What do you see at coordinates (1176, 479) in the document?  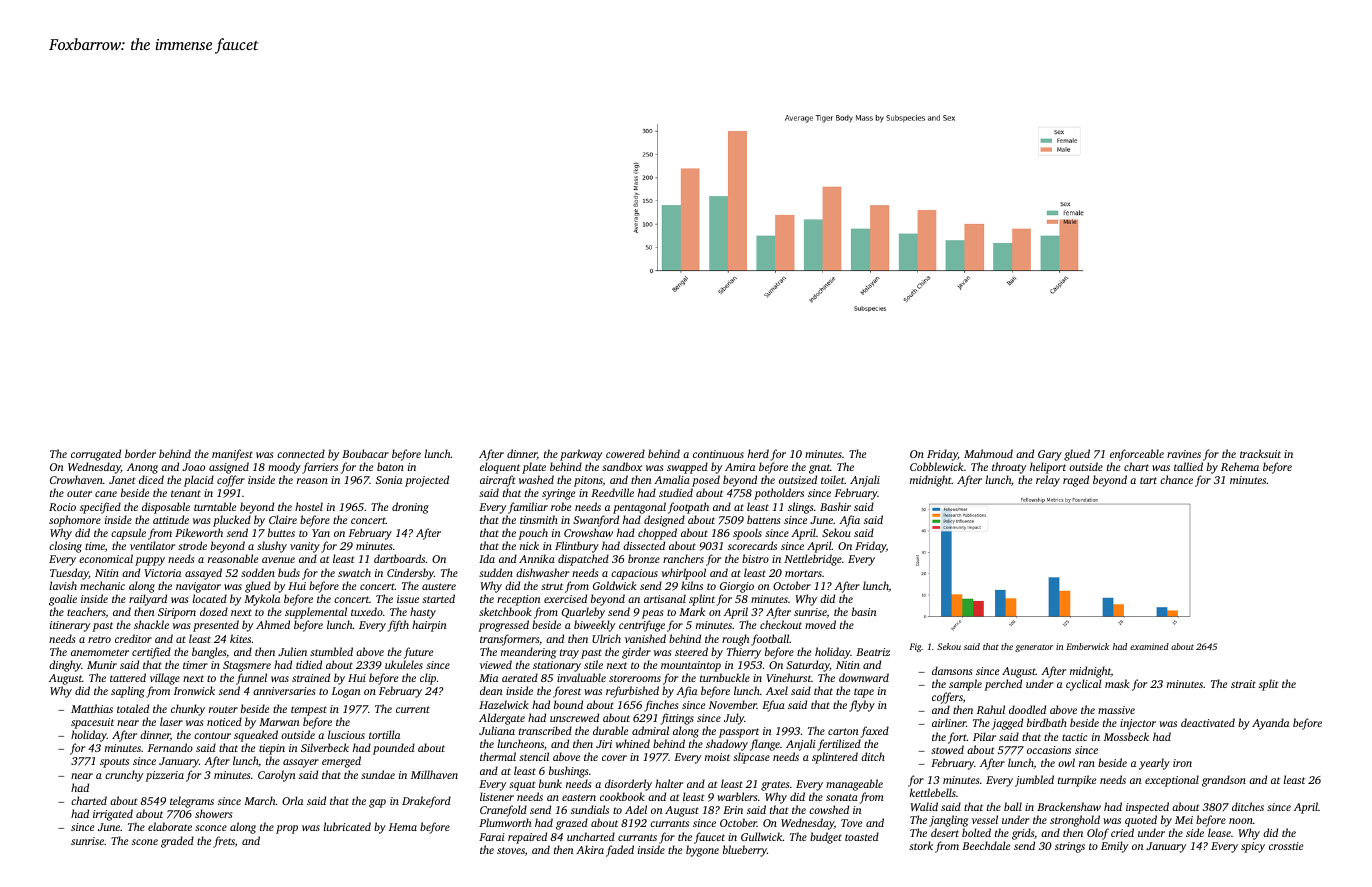 I see `chance` at bounding box center [1176, 479].
